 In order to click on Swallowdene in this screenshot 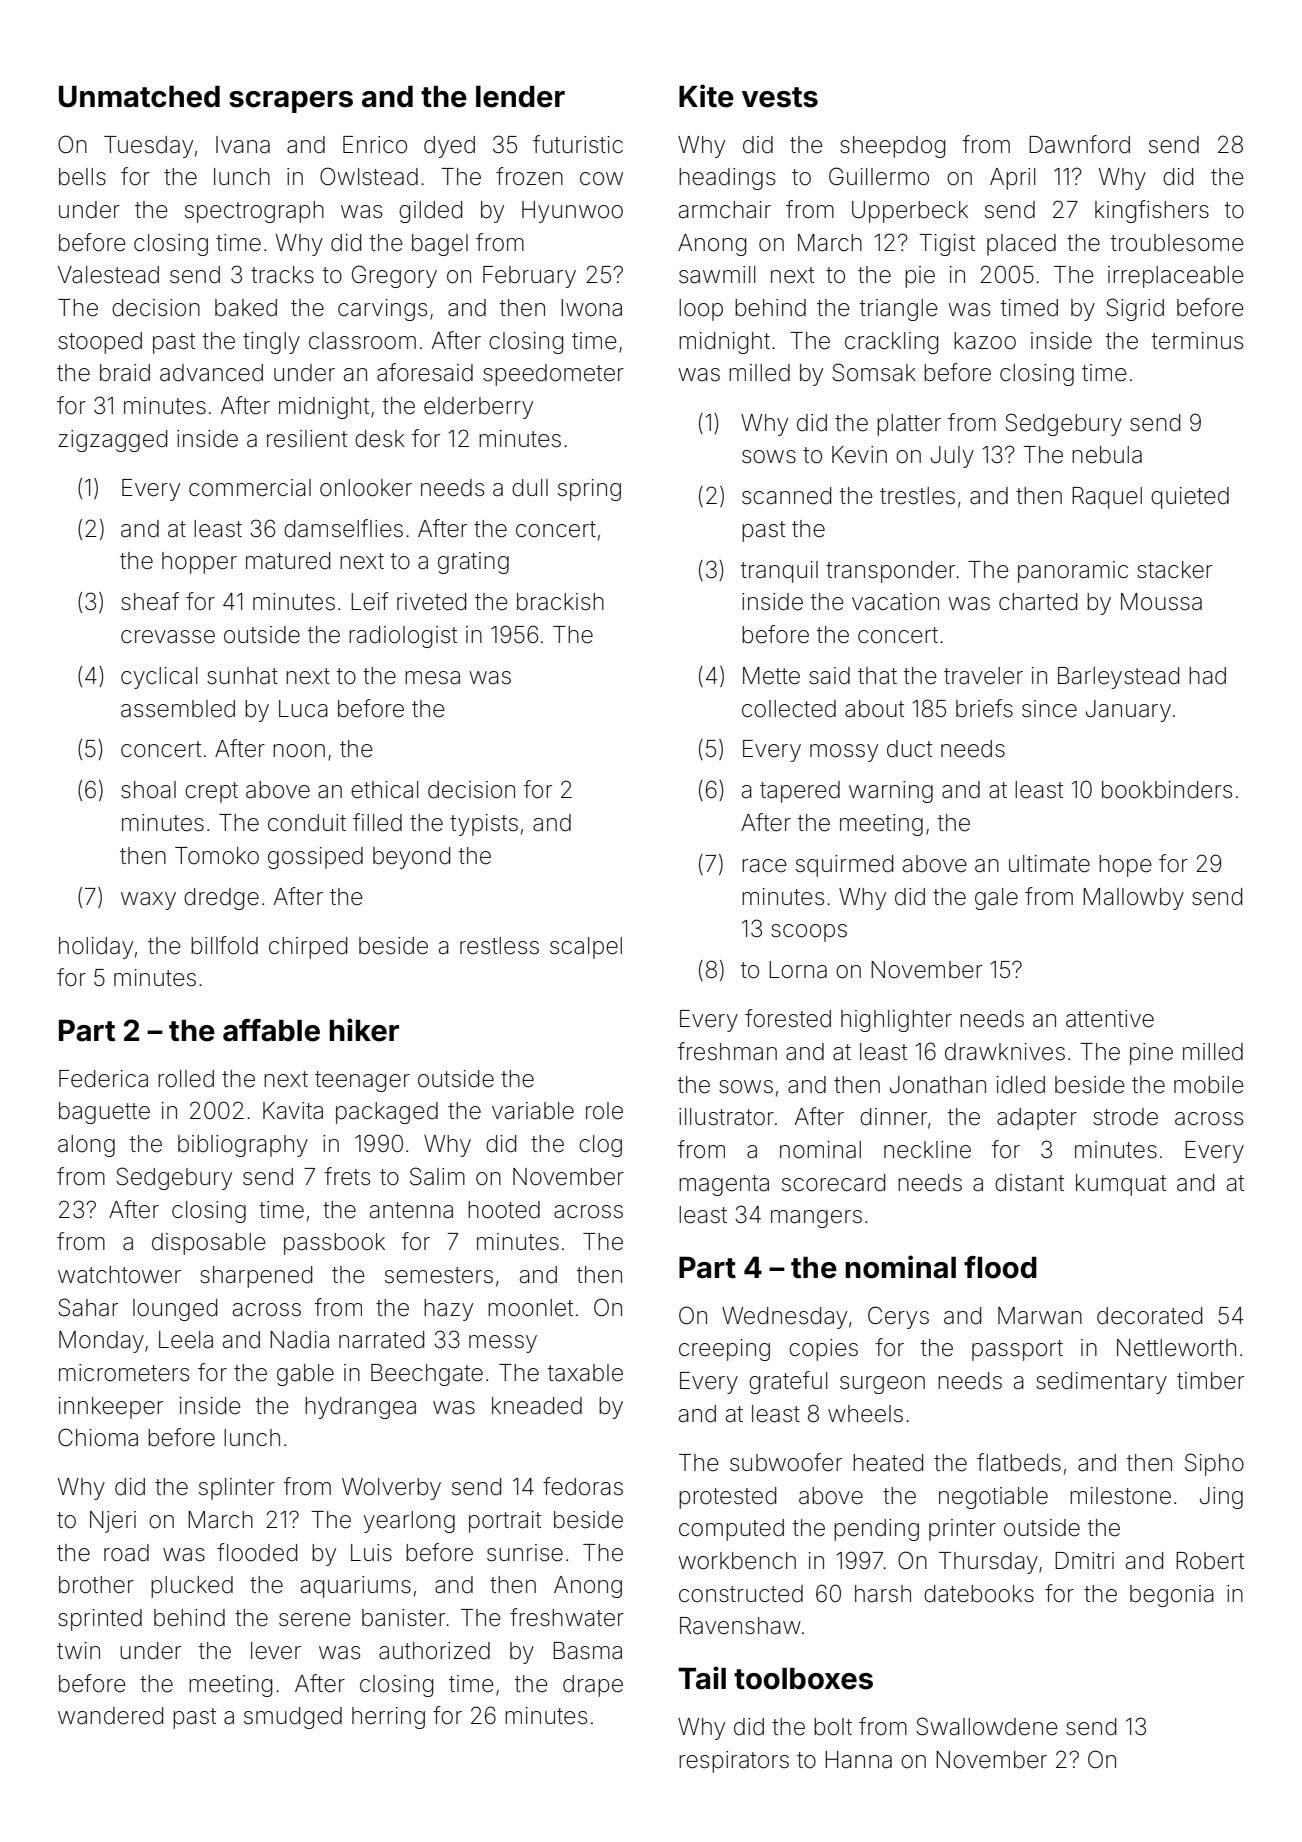, I will do `click(987, 1726)`.
